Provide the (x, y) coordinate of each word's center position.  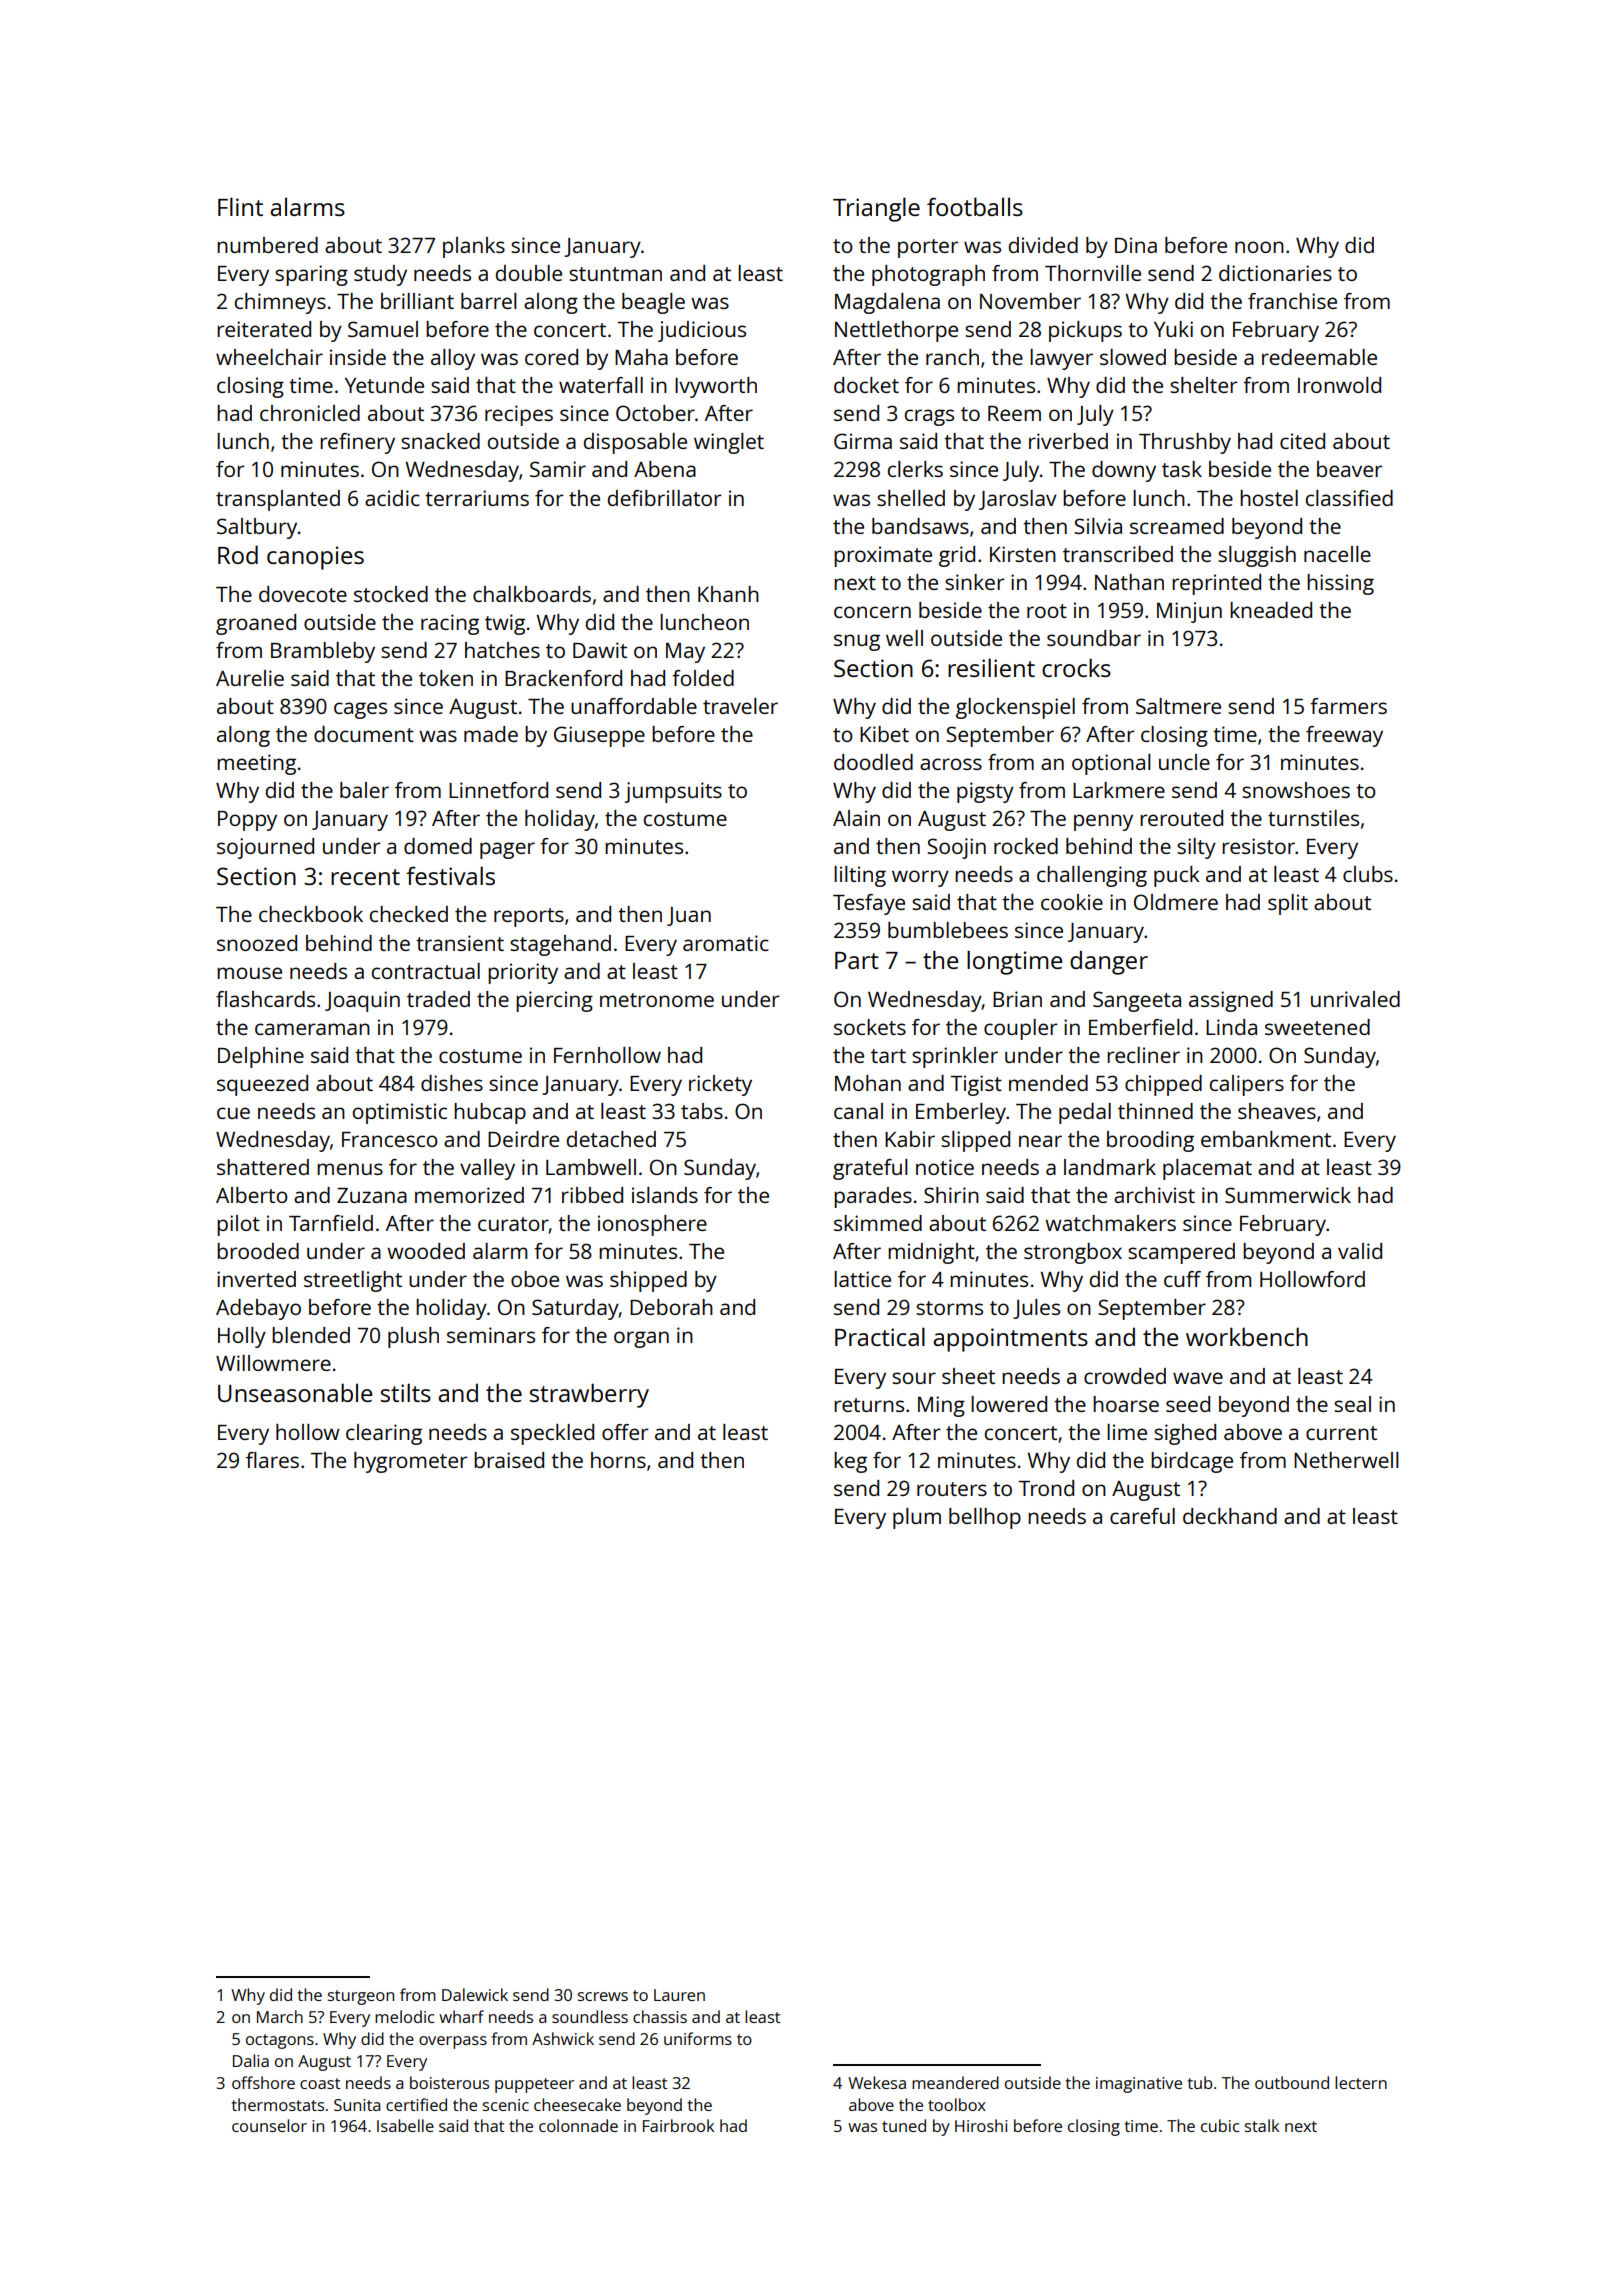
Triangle (876, 209)
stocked (391, 594)
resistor (1258, 846)
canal (858, 1111)
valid (1360, 1251)
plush (413, 1337)
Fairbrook (678, 2125)
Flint (240, 206)
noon (1259, 247)
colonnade (578, 2125)
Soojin (956, 848)
